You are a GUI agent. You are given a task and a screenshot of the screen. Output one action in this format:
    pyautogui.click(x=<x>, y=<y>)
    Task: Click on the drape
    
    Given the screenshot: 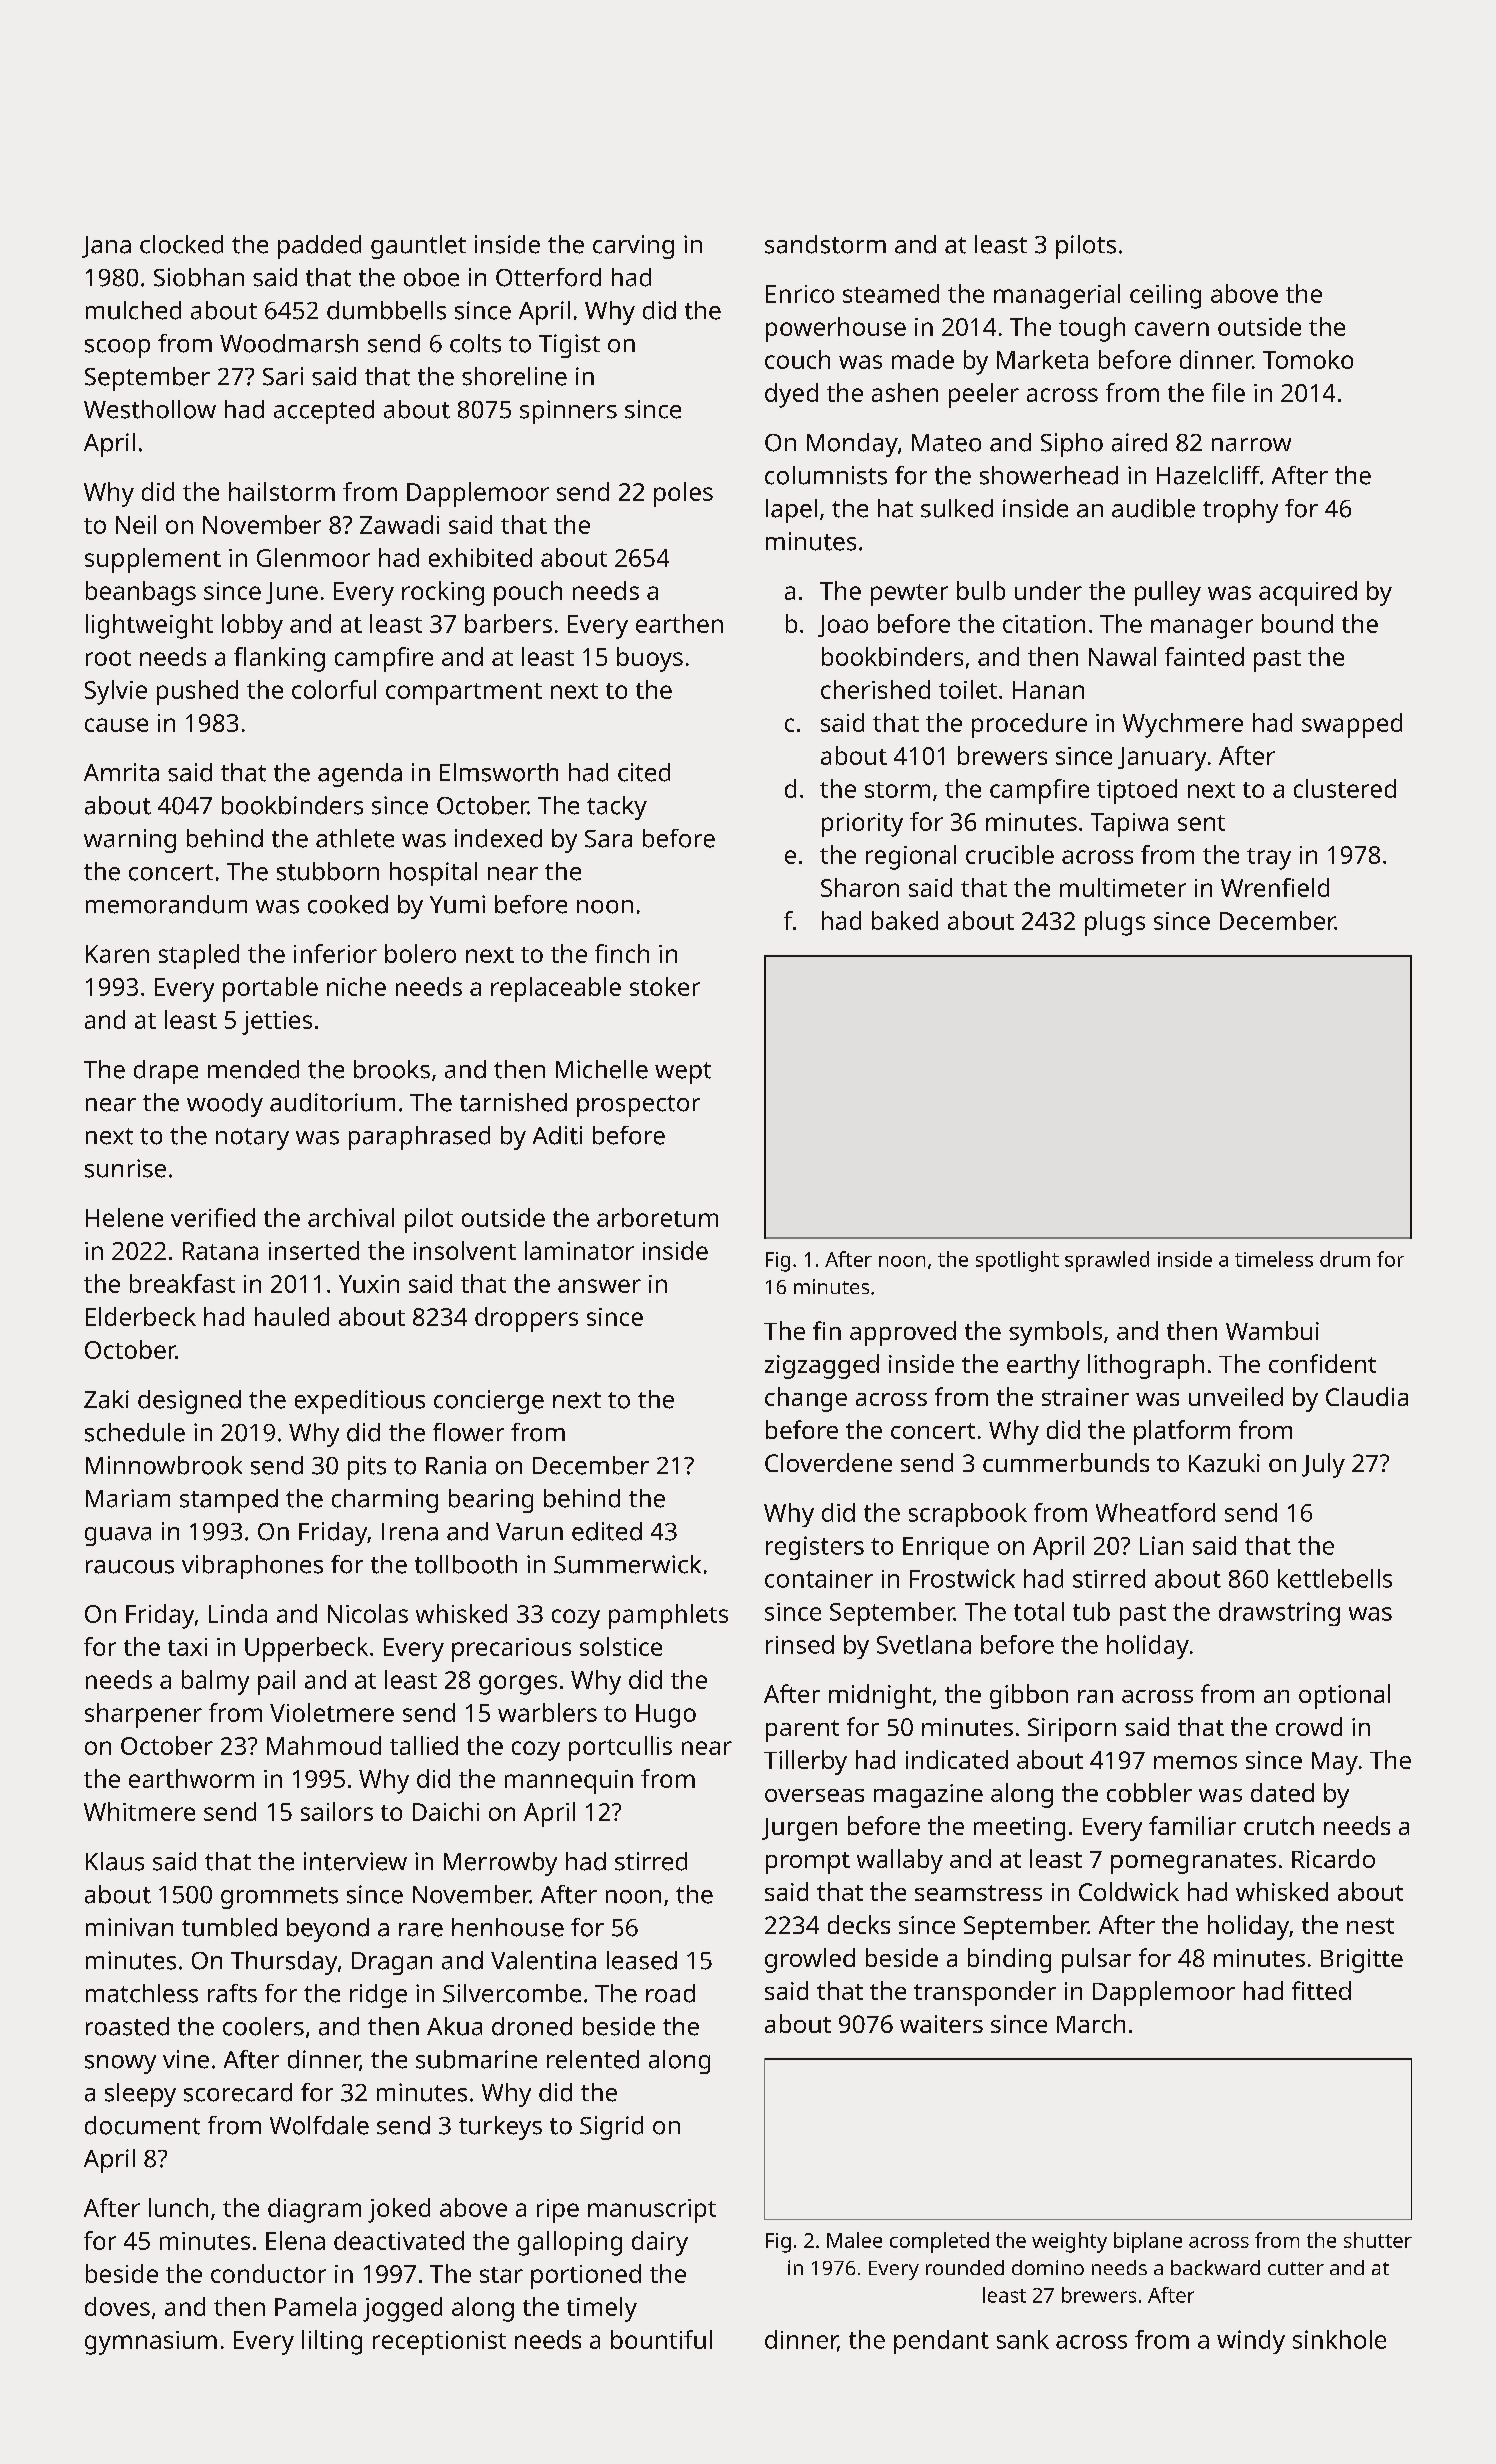 What is the action you would take?
    pyautogui.click(x=166, y=1072)
